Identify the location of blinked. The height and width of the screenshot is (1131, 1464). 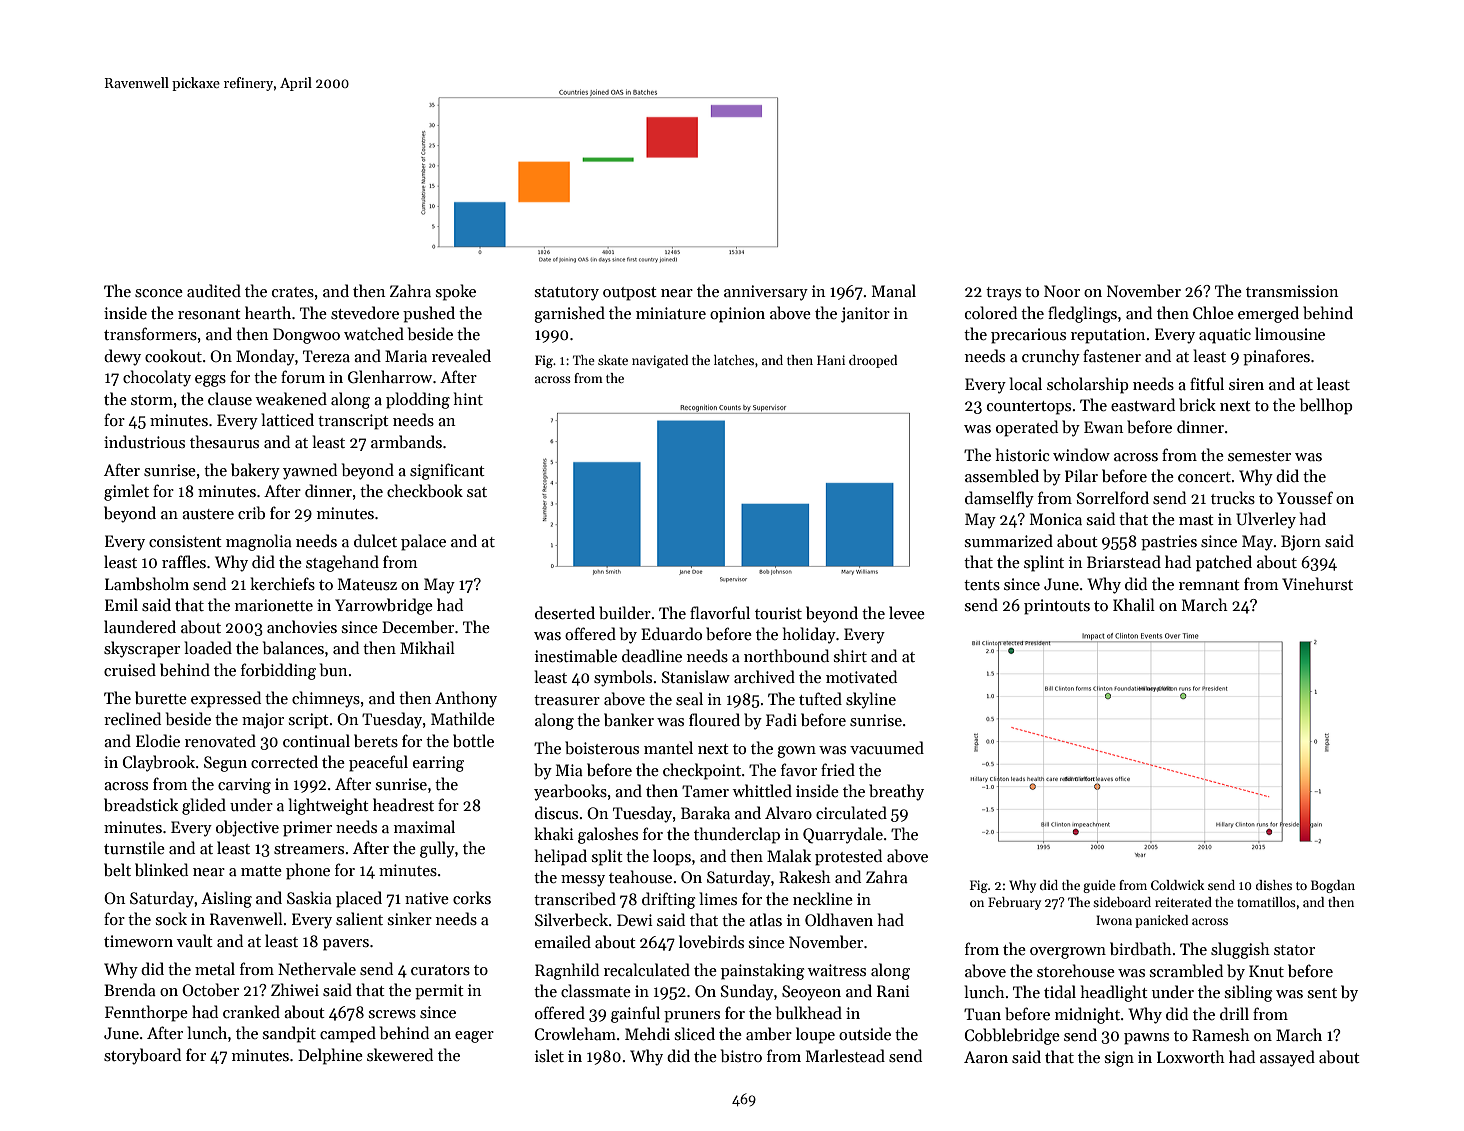
(161, 870).
